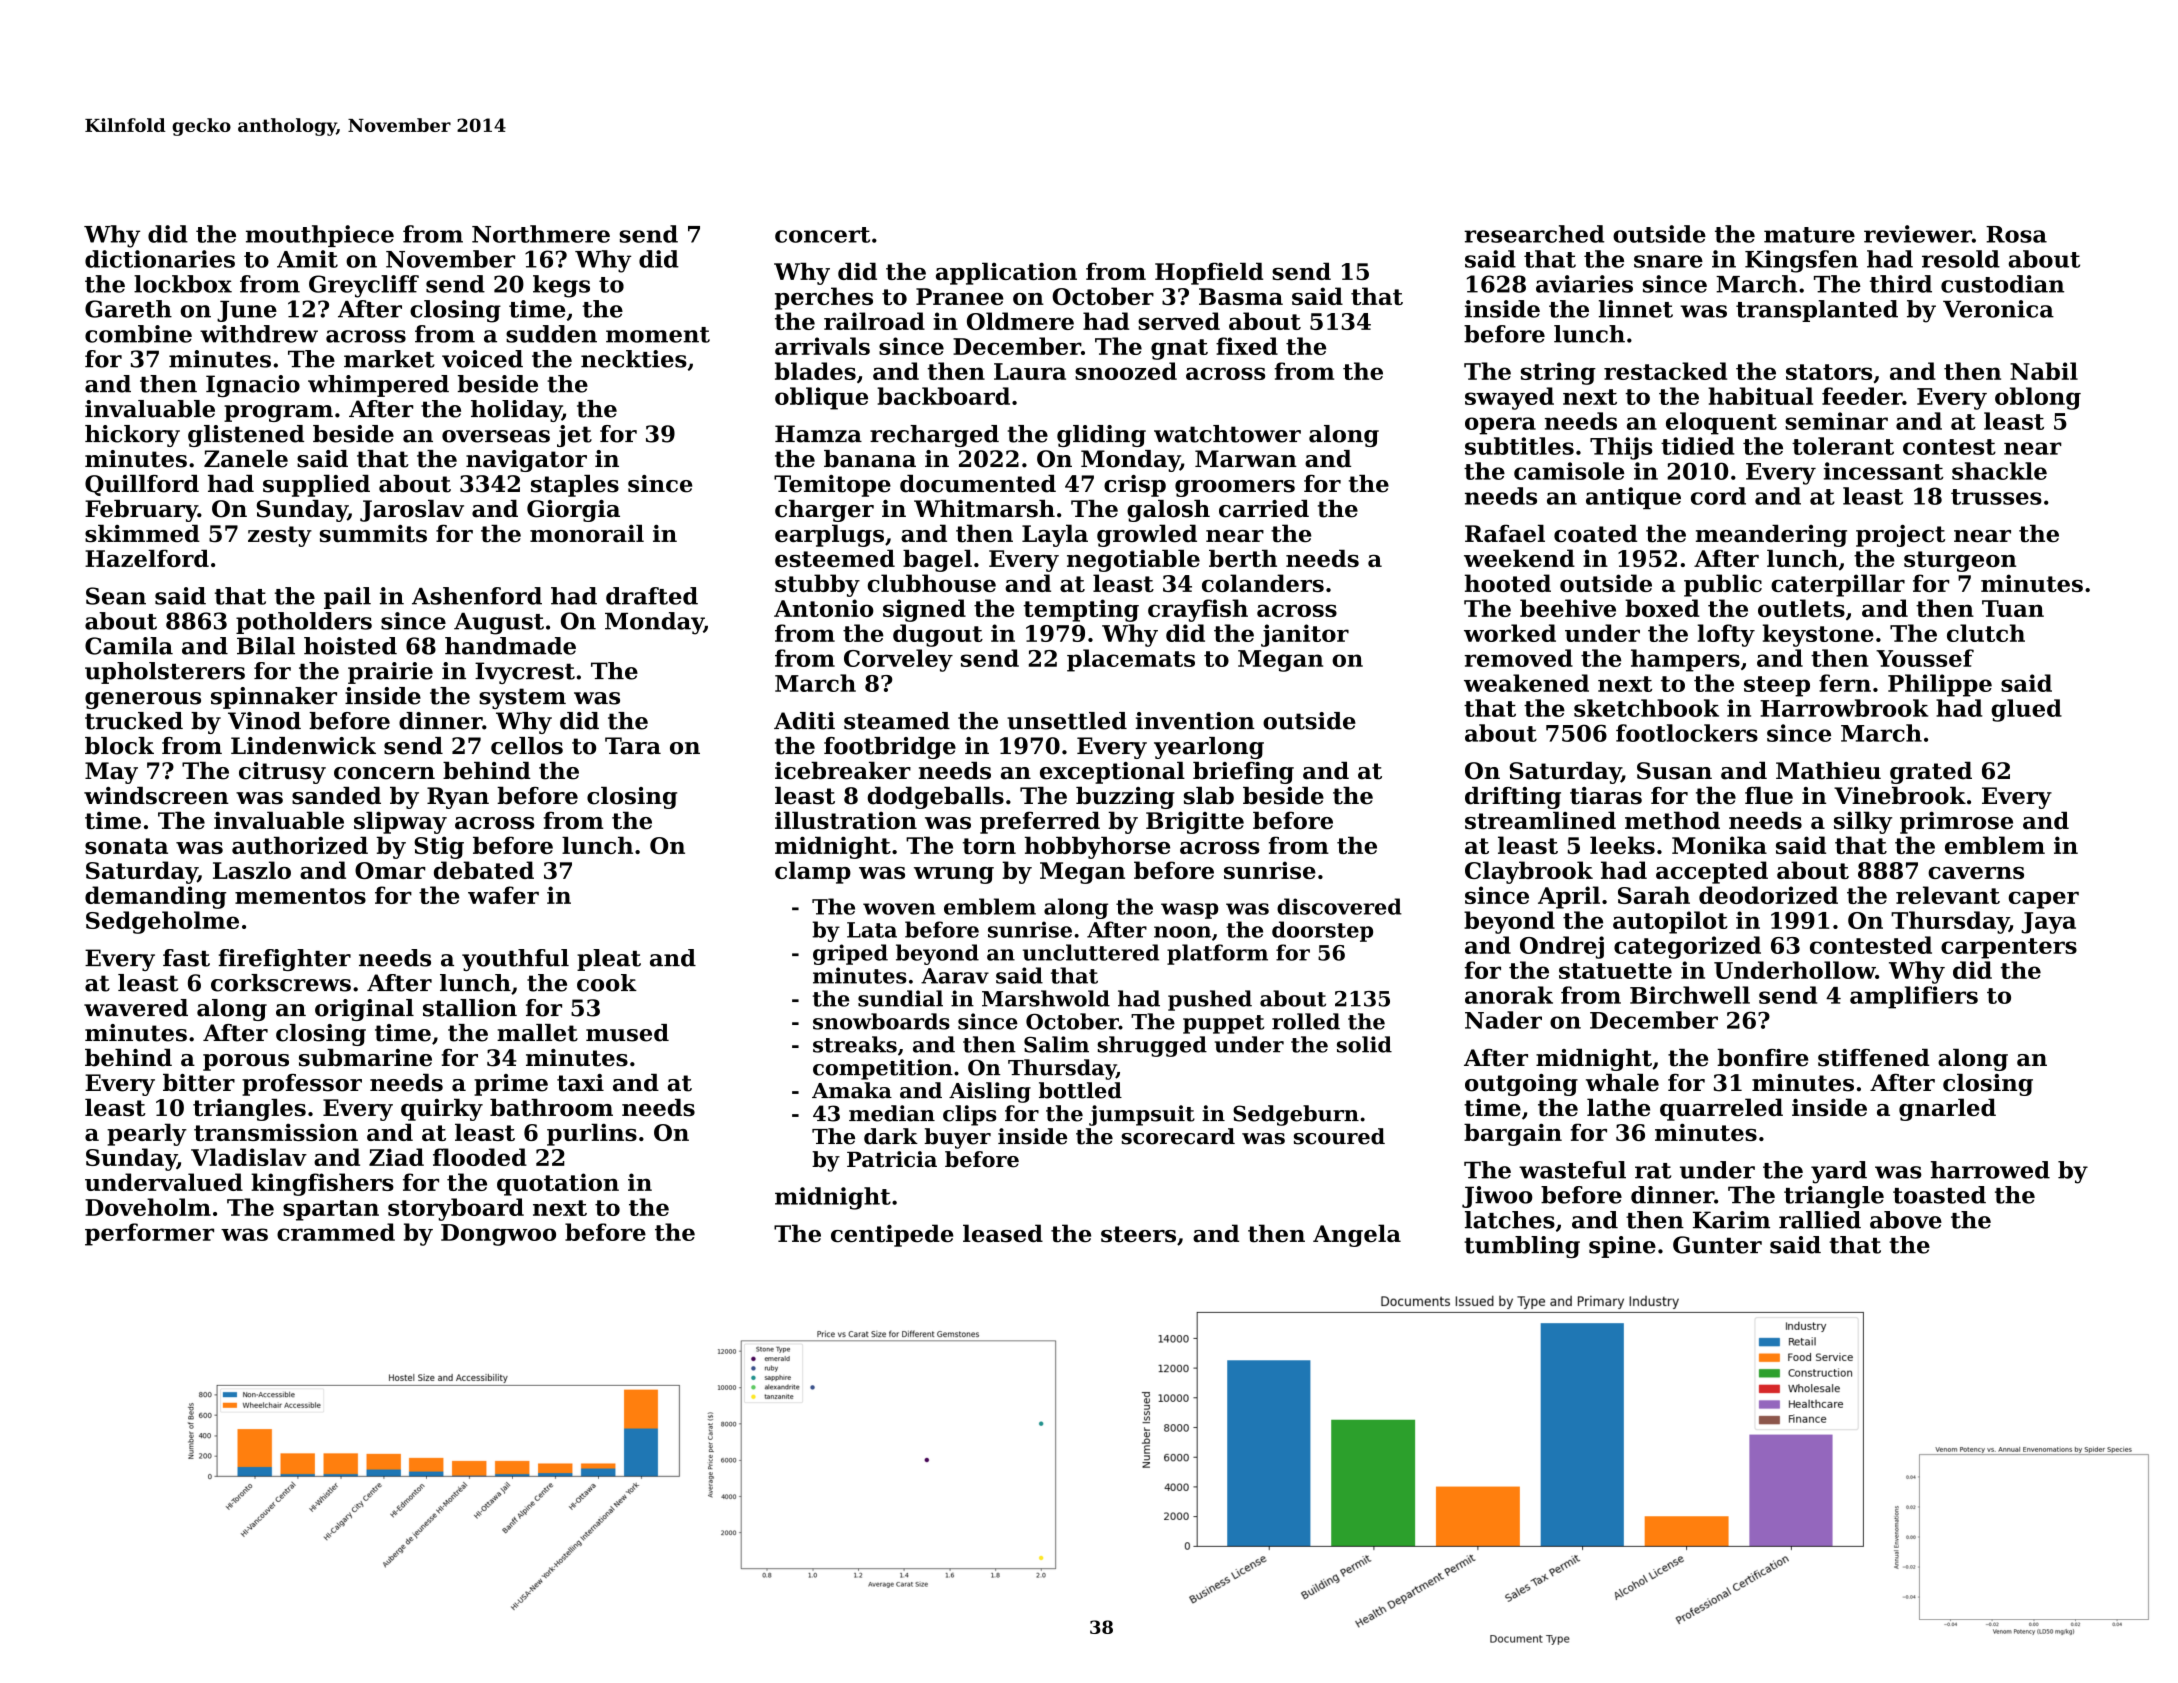 The height and width of the page is (1683, 2178). Describe the element at coordinates (1558, 373) in the page. I see `string` at that location.
